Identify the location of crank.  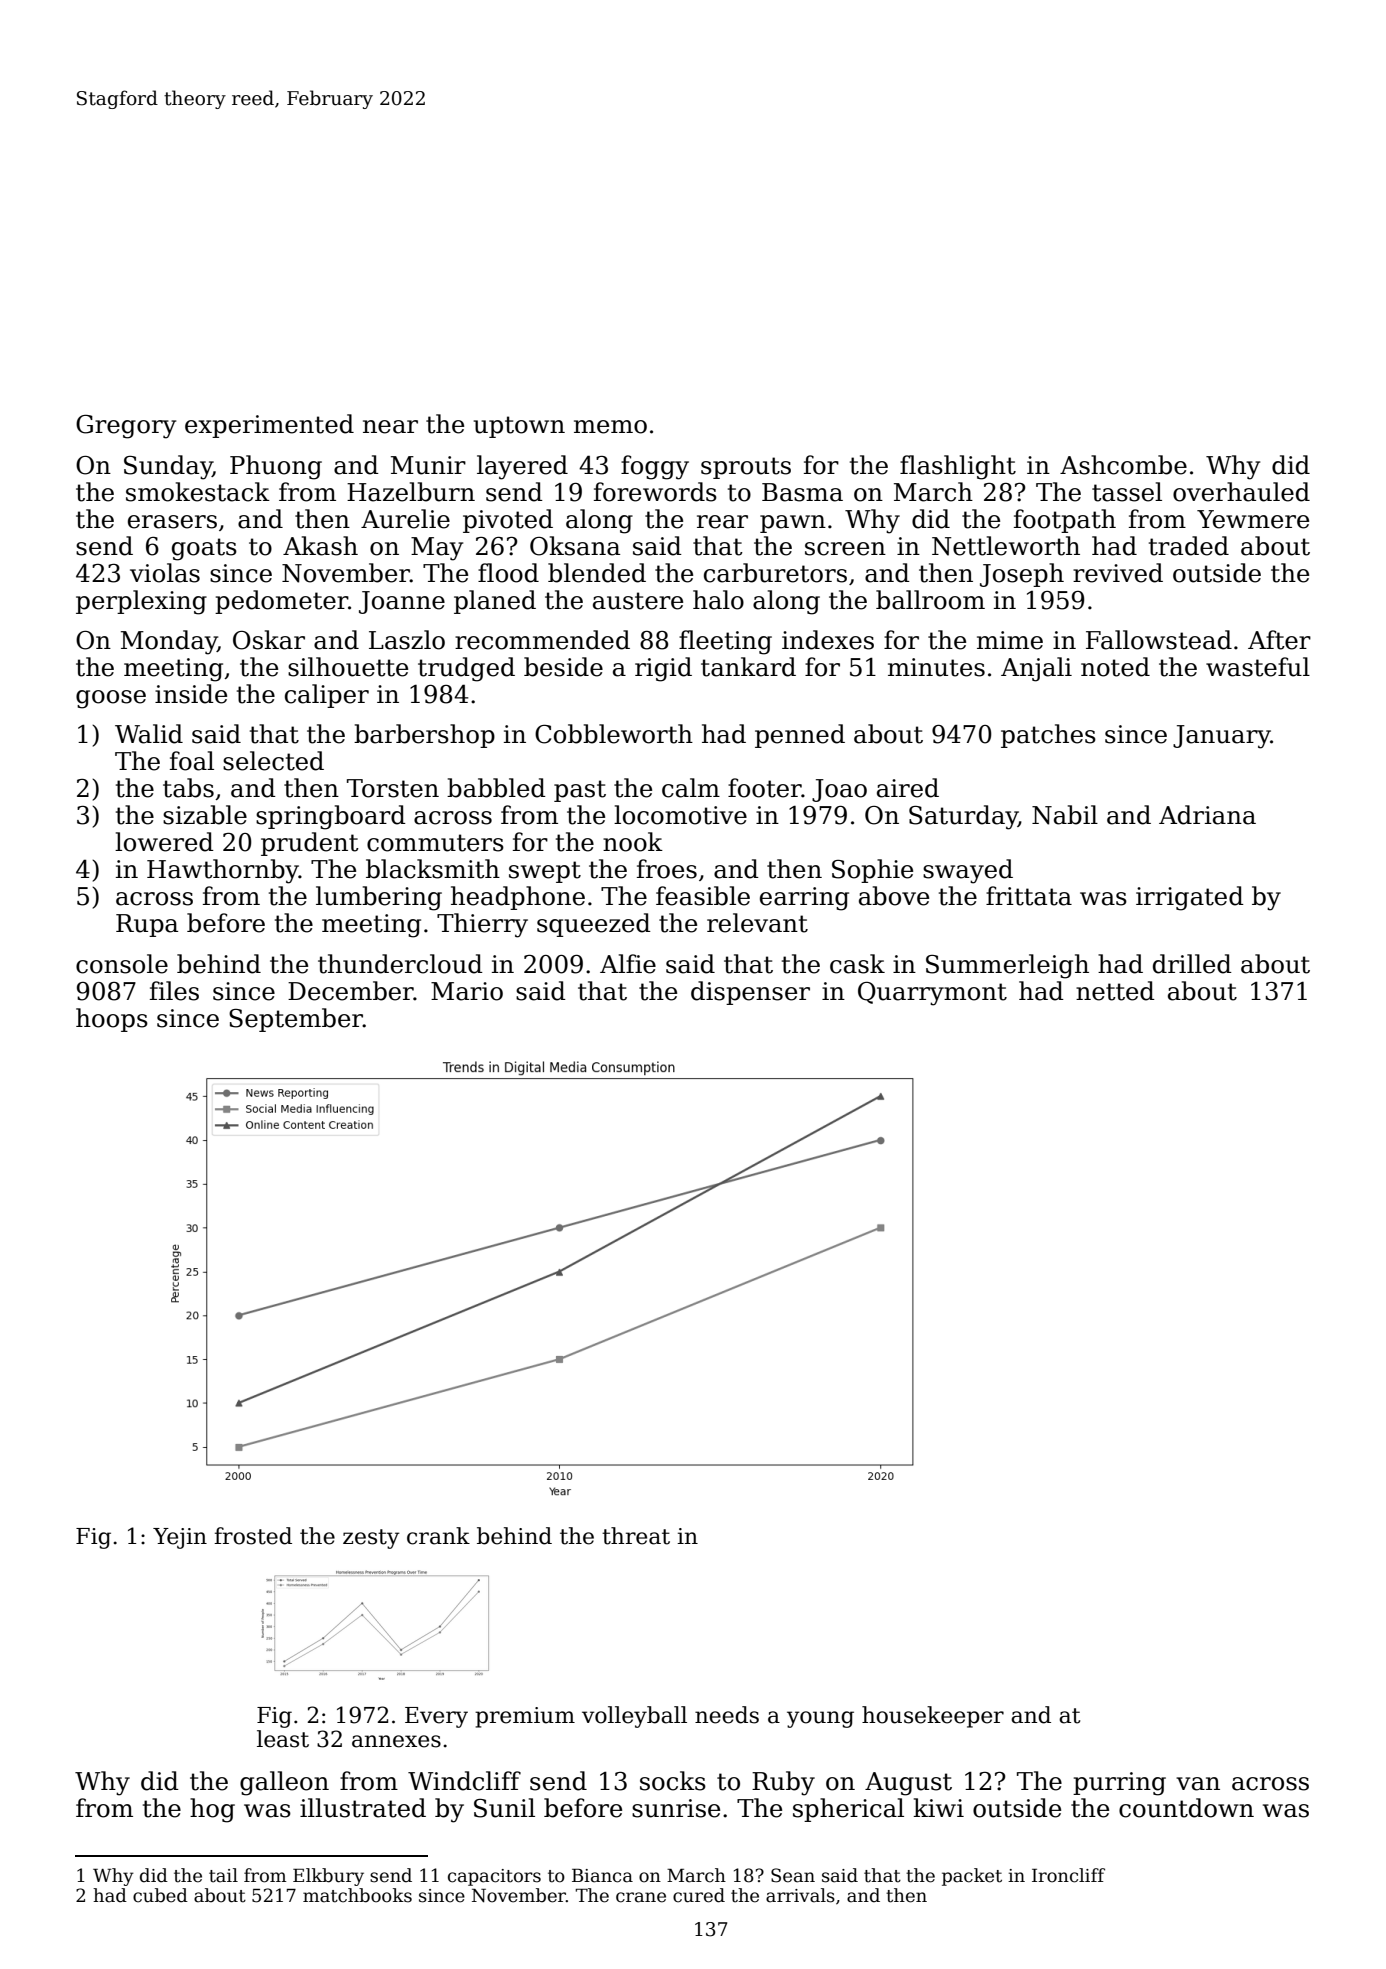
(438, 1536).
